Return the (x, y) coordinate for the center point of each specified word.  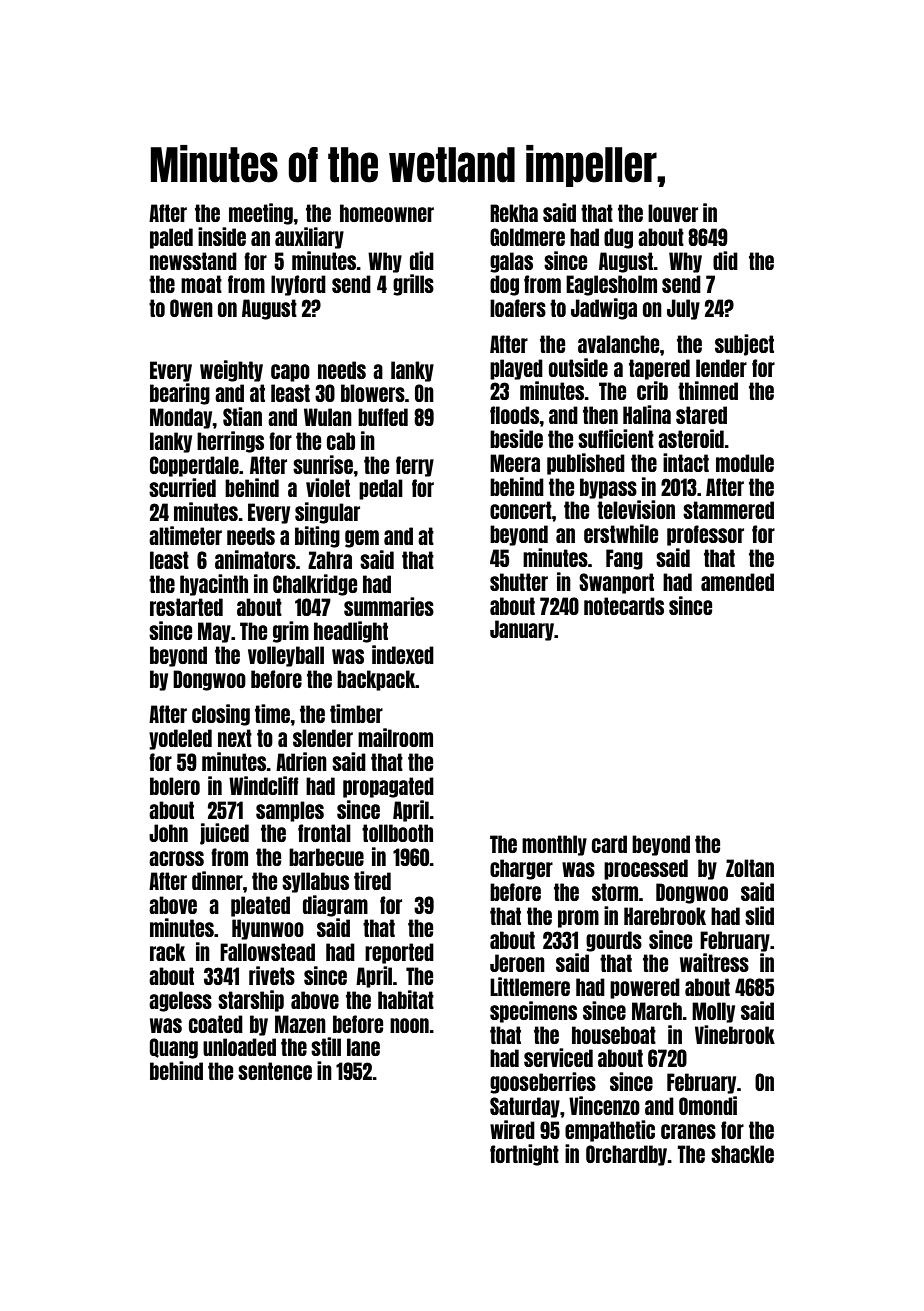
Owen (191, 308)
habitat (406, 999)
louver (673, 213)
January (522, 630)
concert (521, 510)
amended (737, 582)
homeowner (387, 213)
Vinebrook (735, 1034)
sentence (275, 1071)
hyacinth (214, 585)
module (745, 463)
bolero (175, 786)
